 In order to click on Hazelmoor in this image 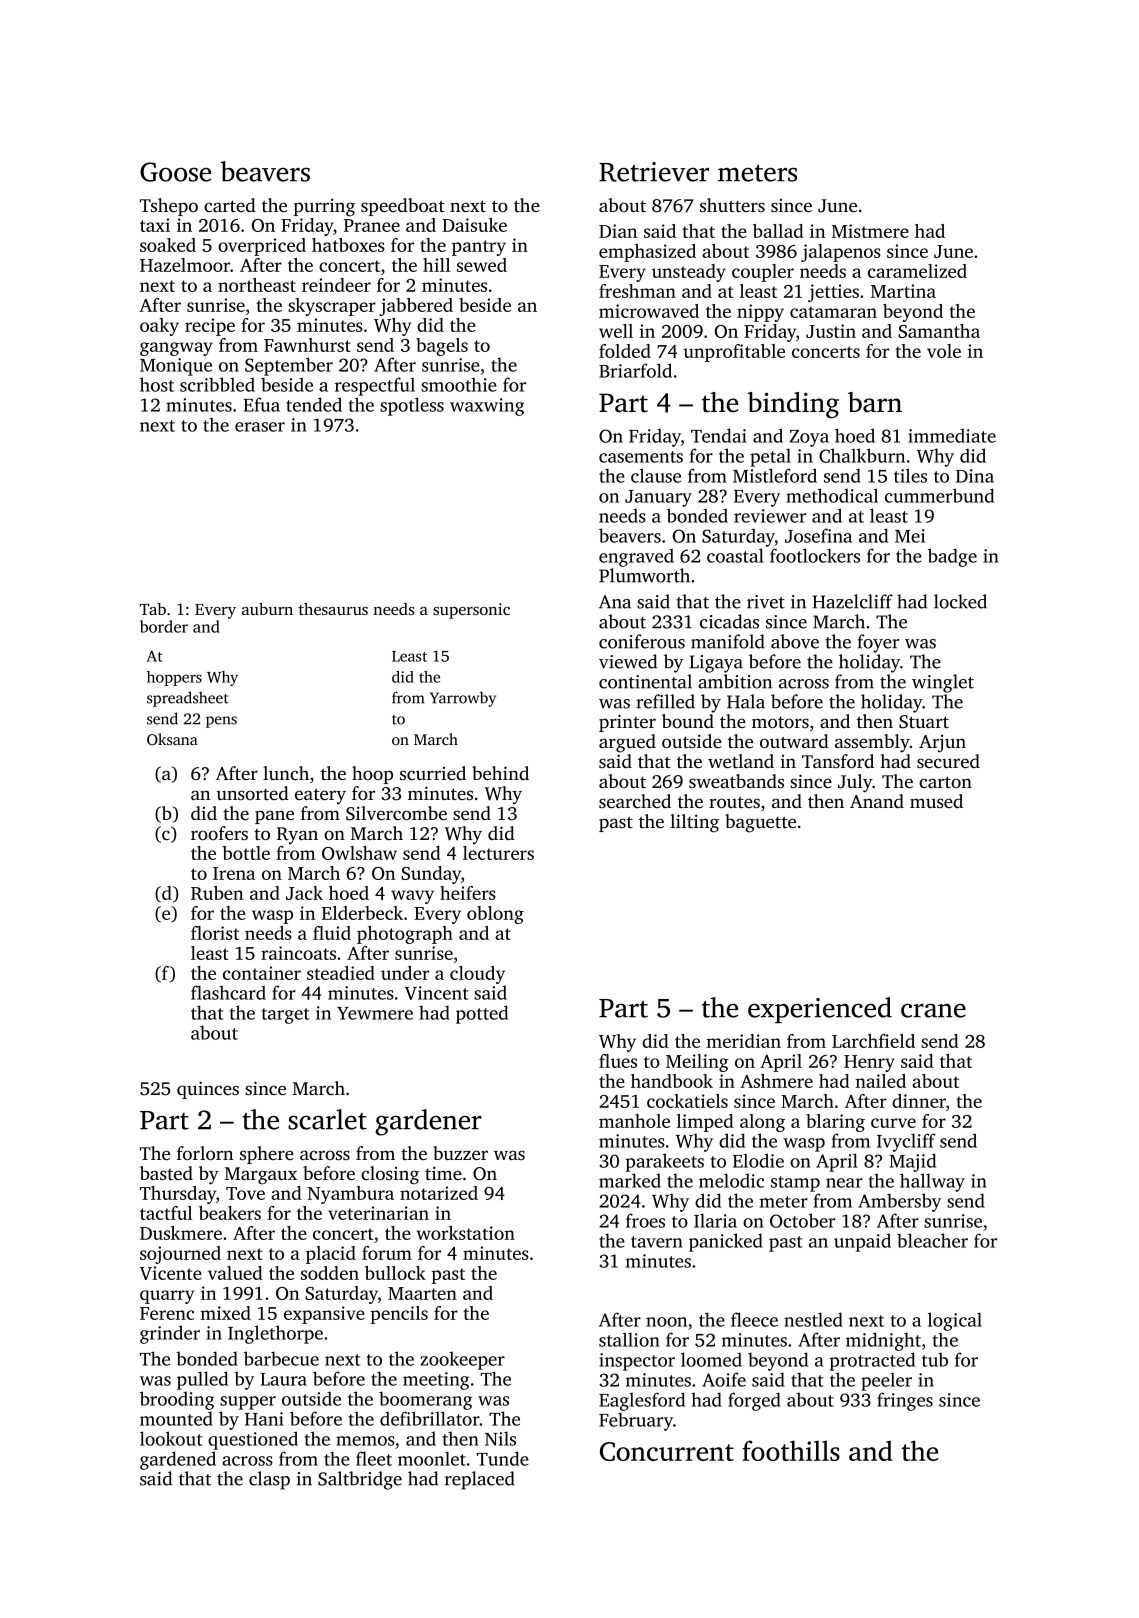, I will do `click(185, 265)`.
